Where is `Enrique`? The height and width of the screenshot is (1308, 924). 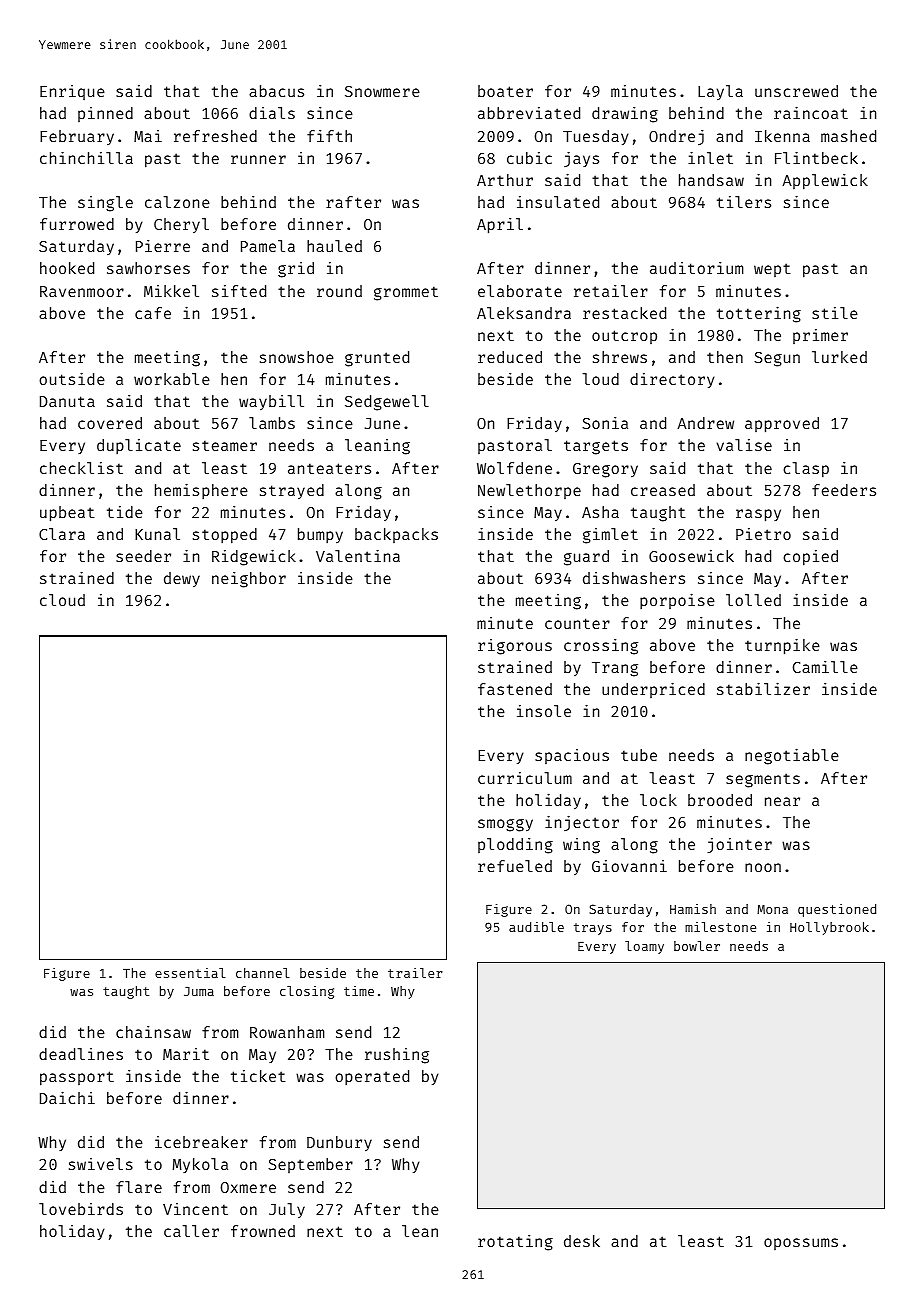
Enrique is located at coordinates (72, 92).
